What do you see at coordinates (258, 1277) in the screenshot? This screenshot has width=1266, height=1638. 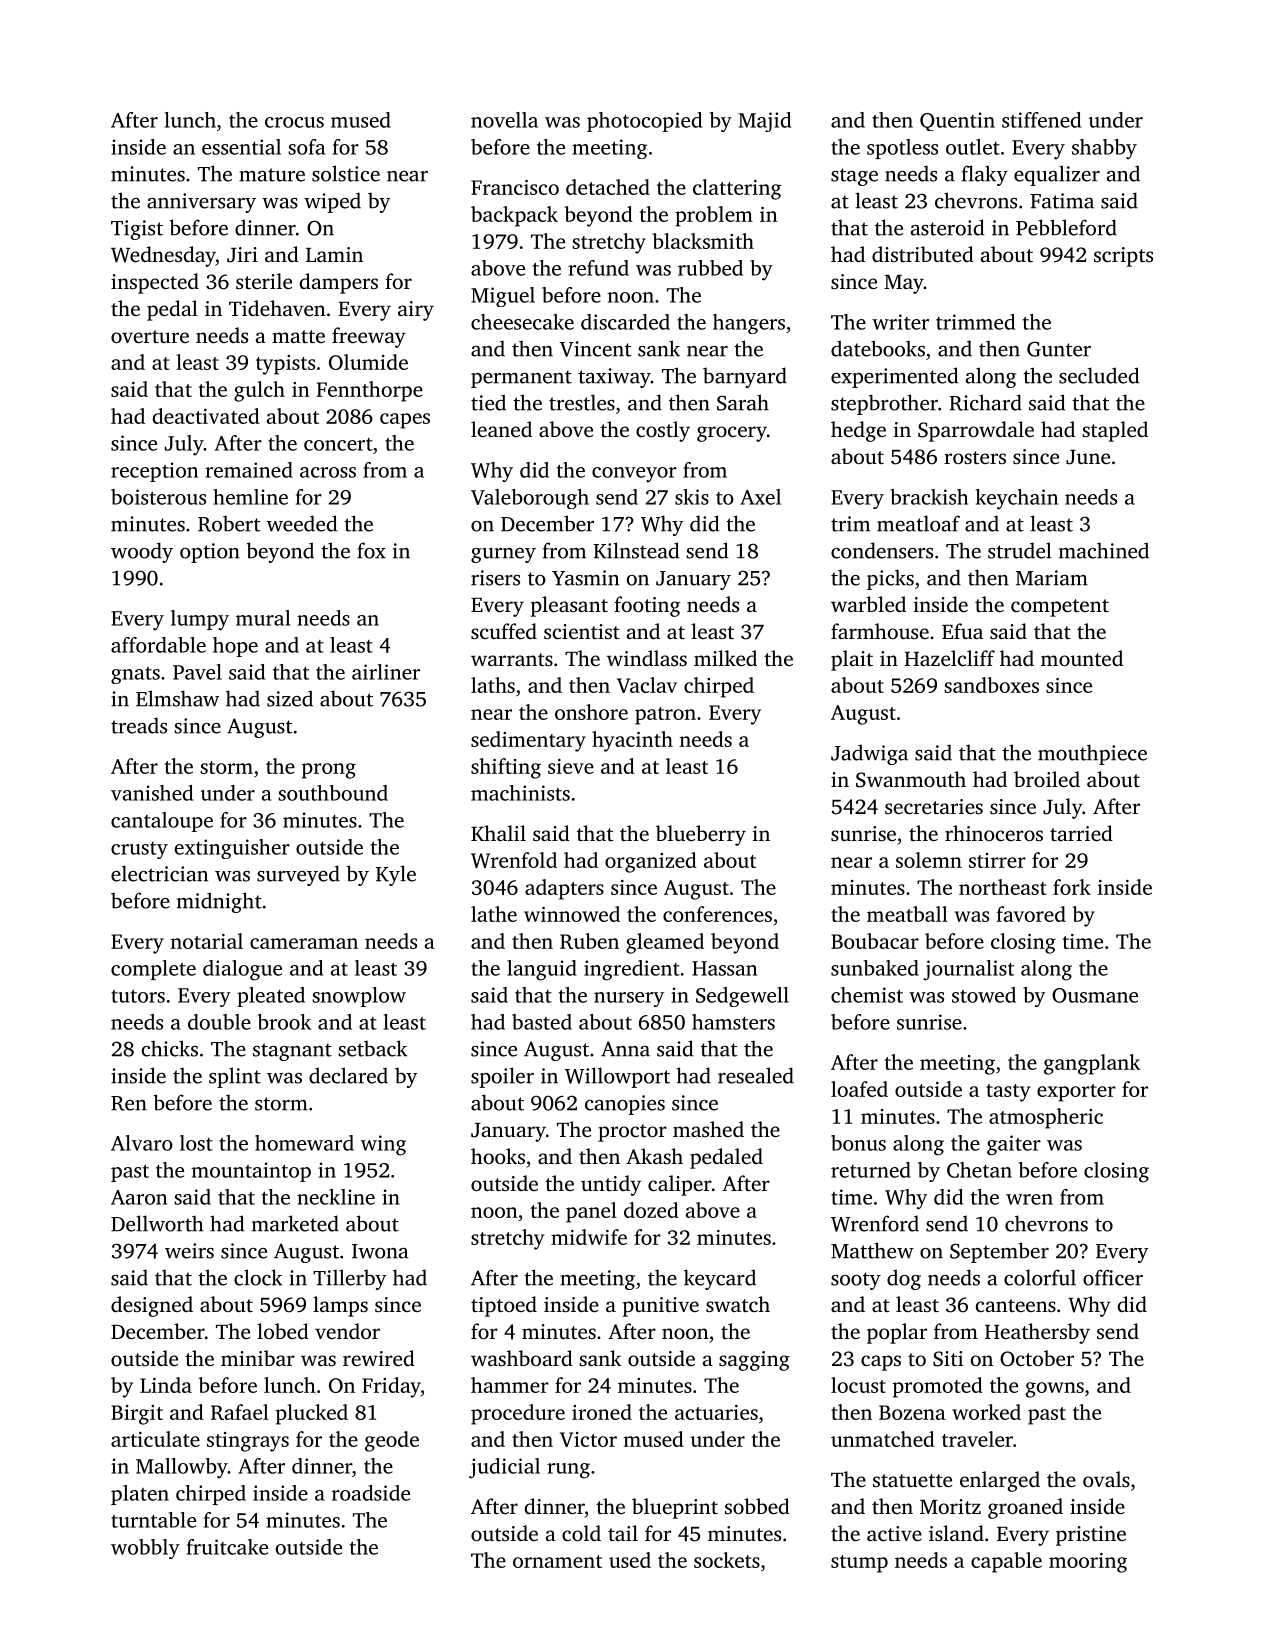 I see `clock` at bounding box center [258, 1277].
